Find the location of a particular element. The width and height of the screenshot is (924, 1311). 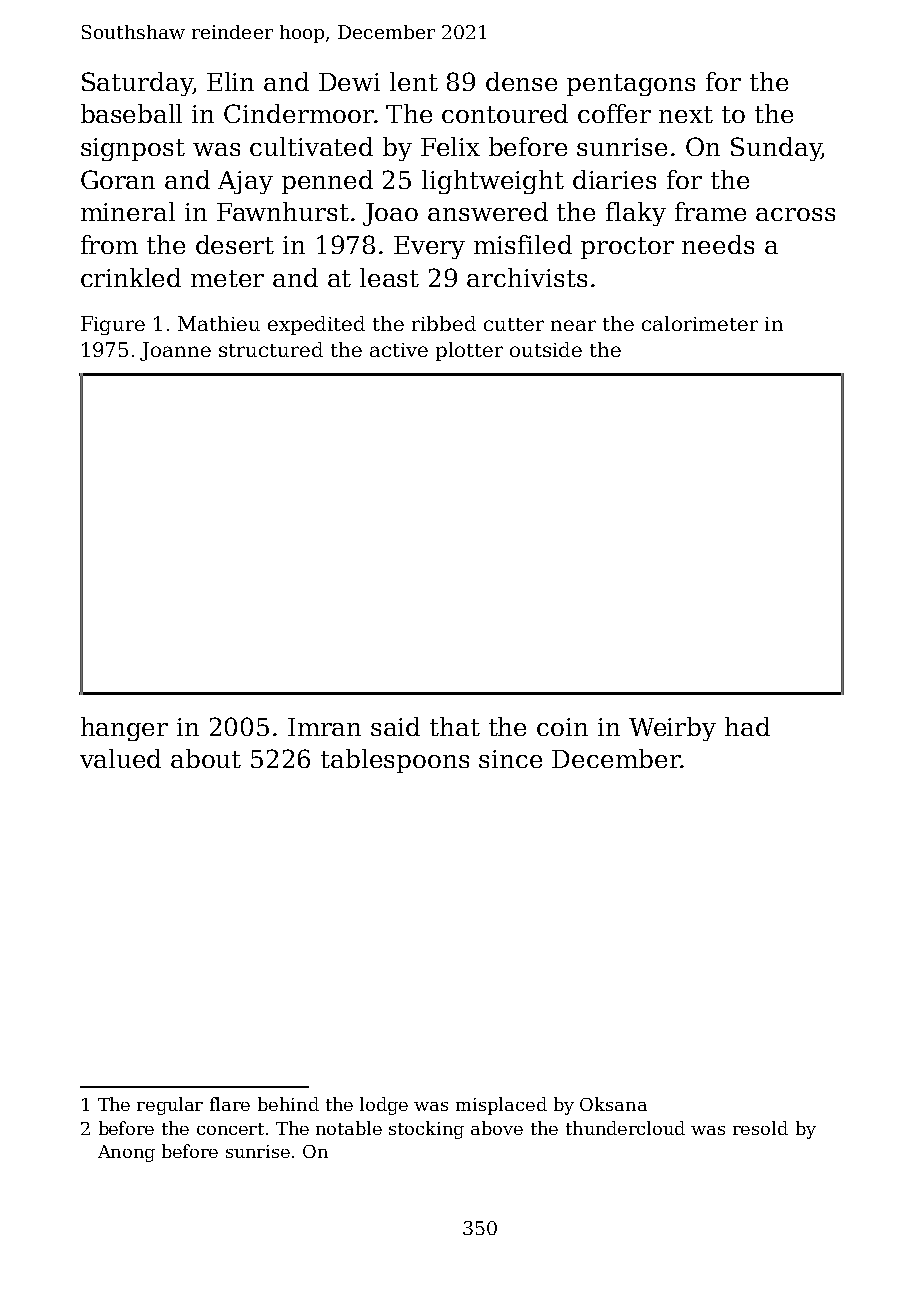

flare is located at coordinates (230, 1104).
